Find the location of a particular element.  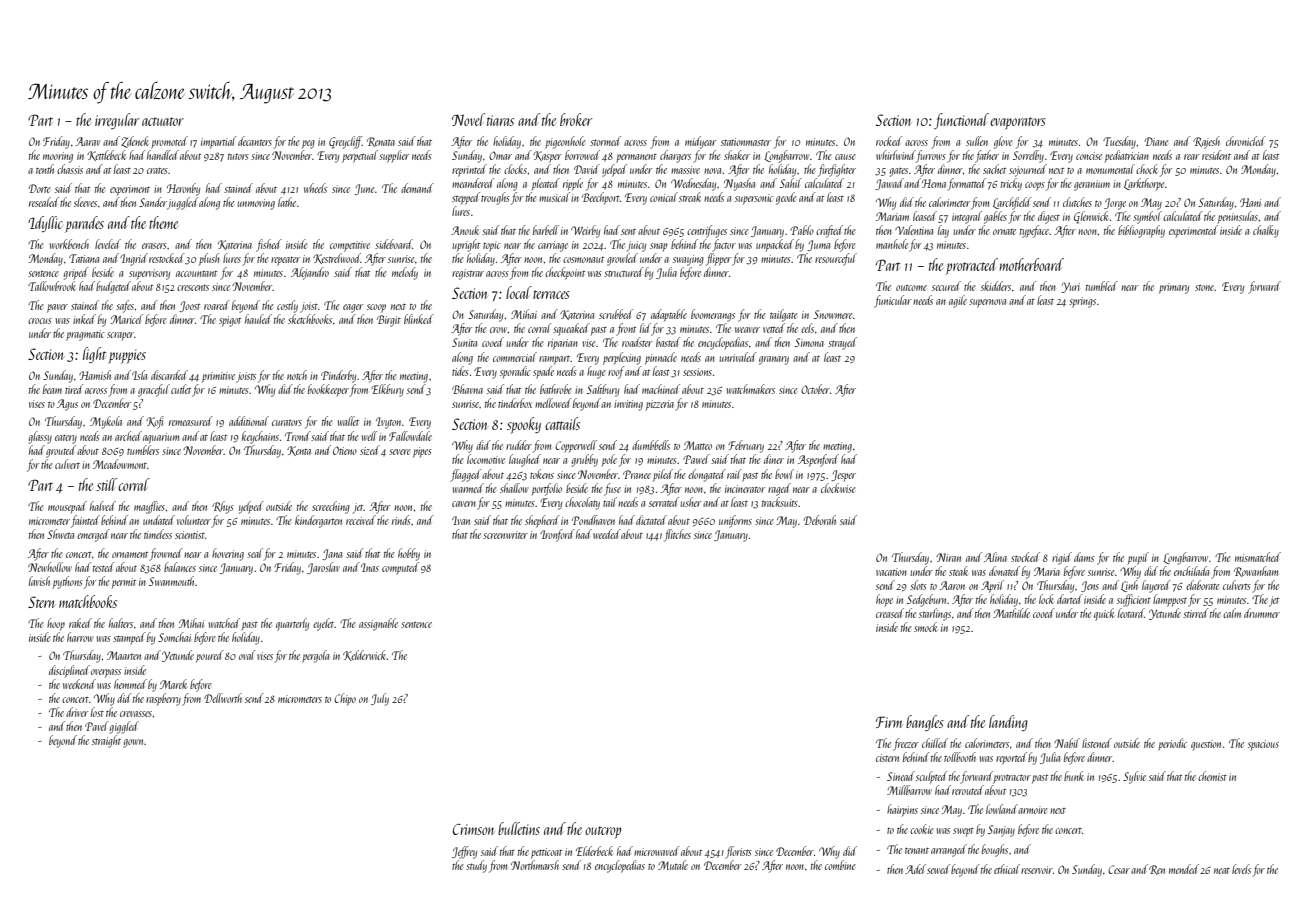

Pranee is located at coordinates (637, 474).
